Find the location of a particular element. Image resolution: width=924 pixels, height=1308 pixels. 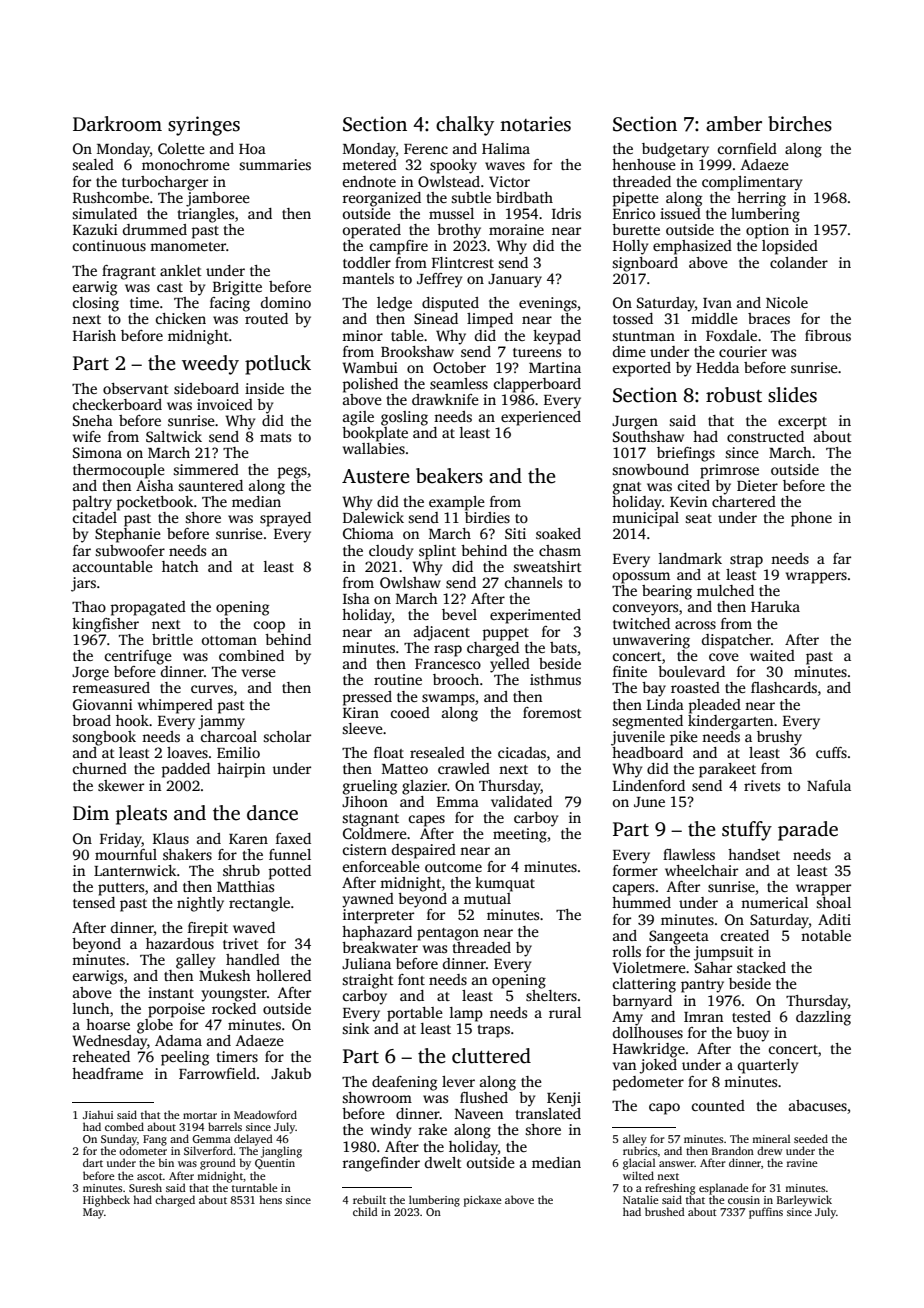

waited is located at coordinates (772, 655).
